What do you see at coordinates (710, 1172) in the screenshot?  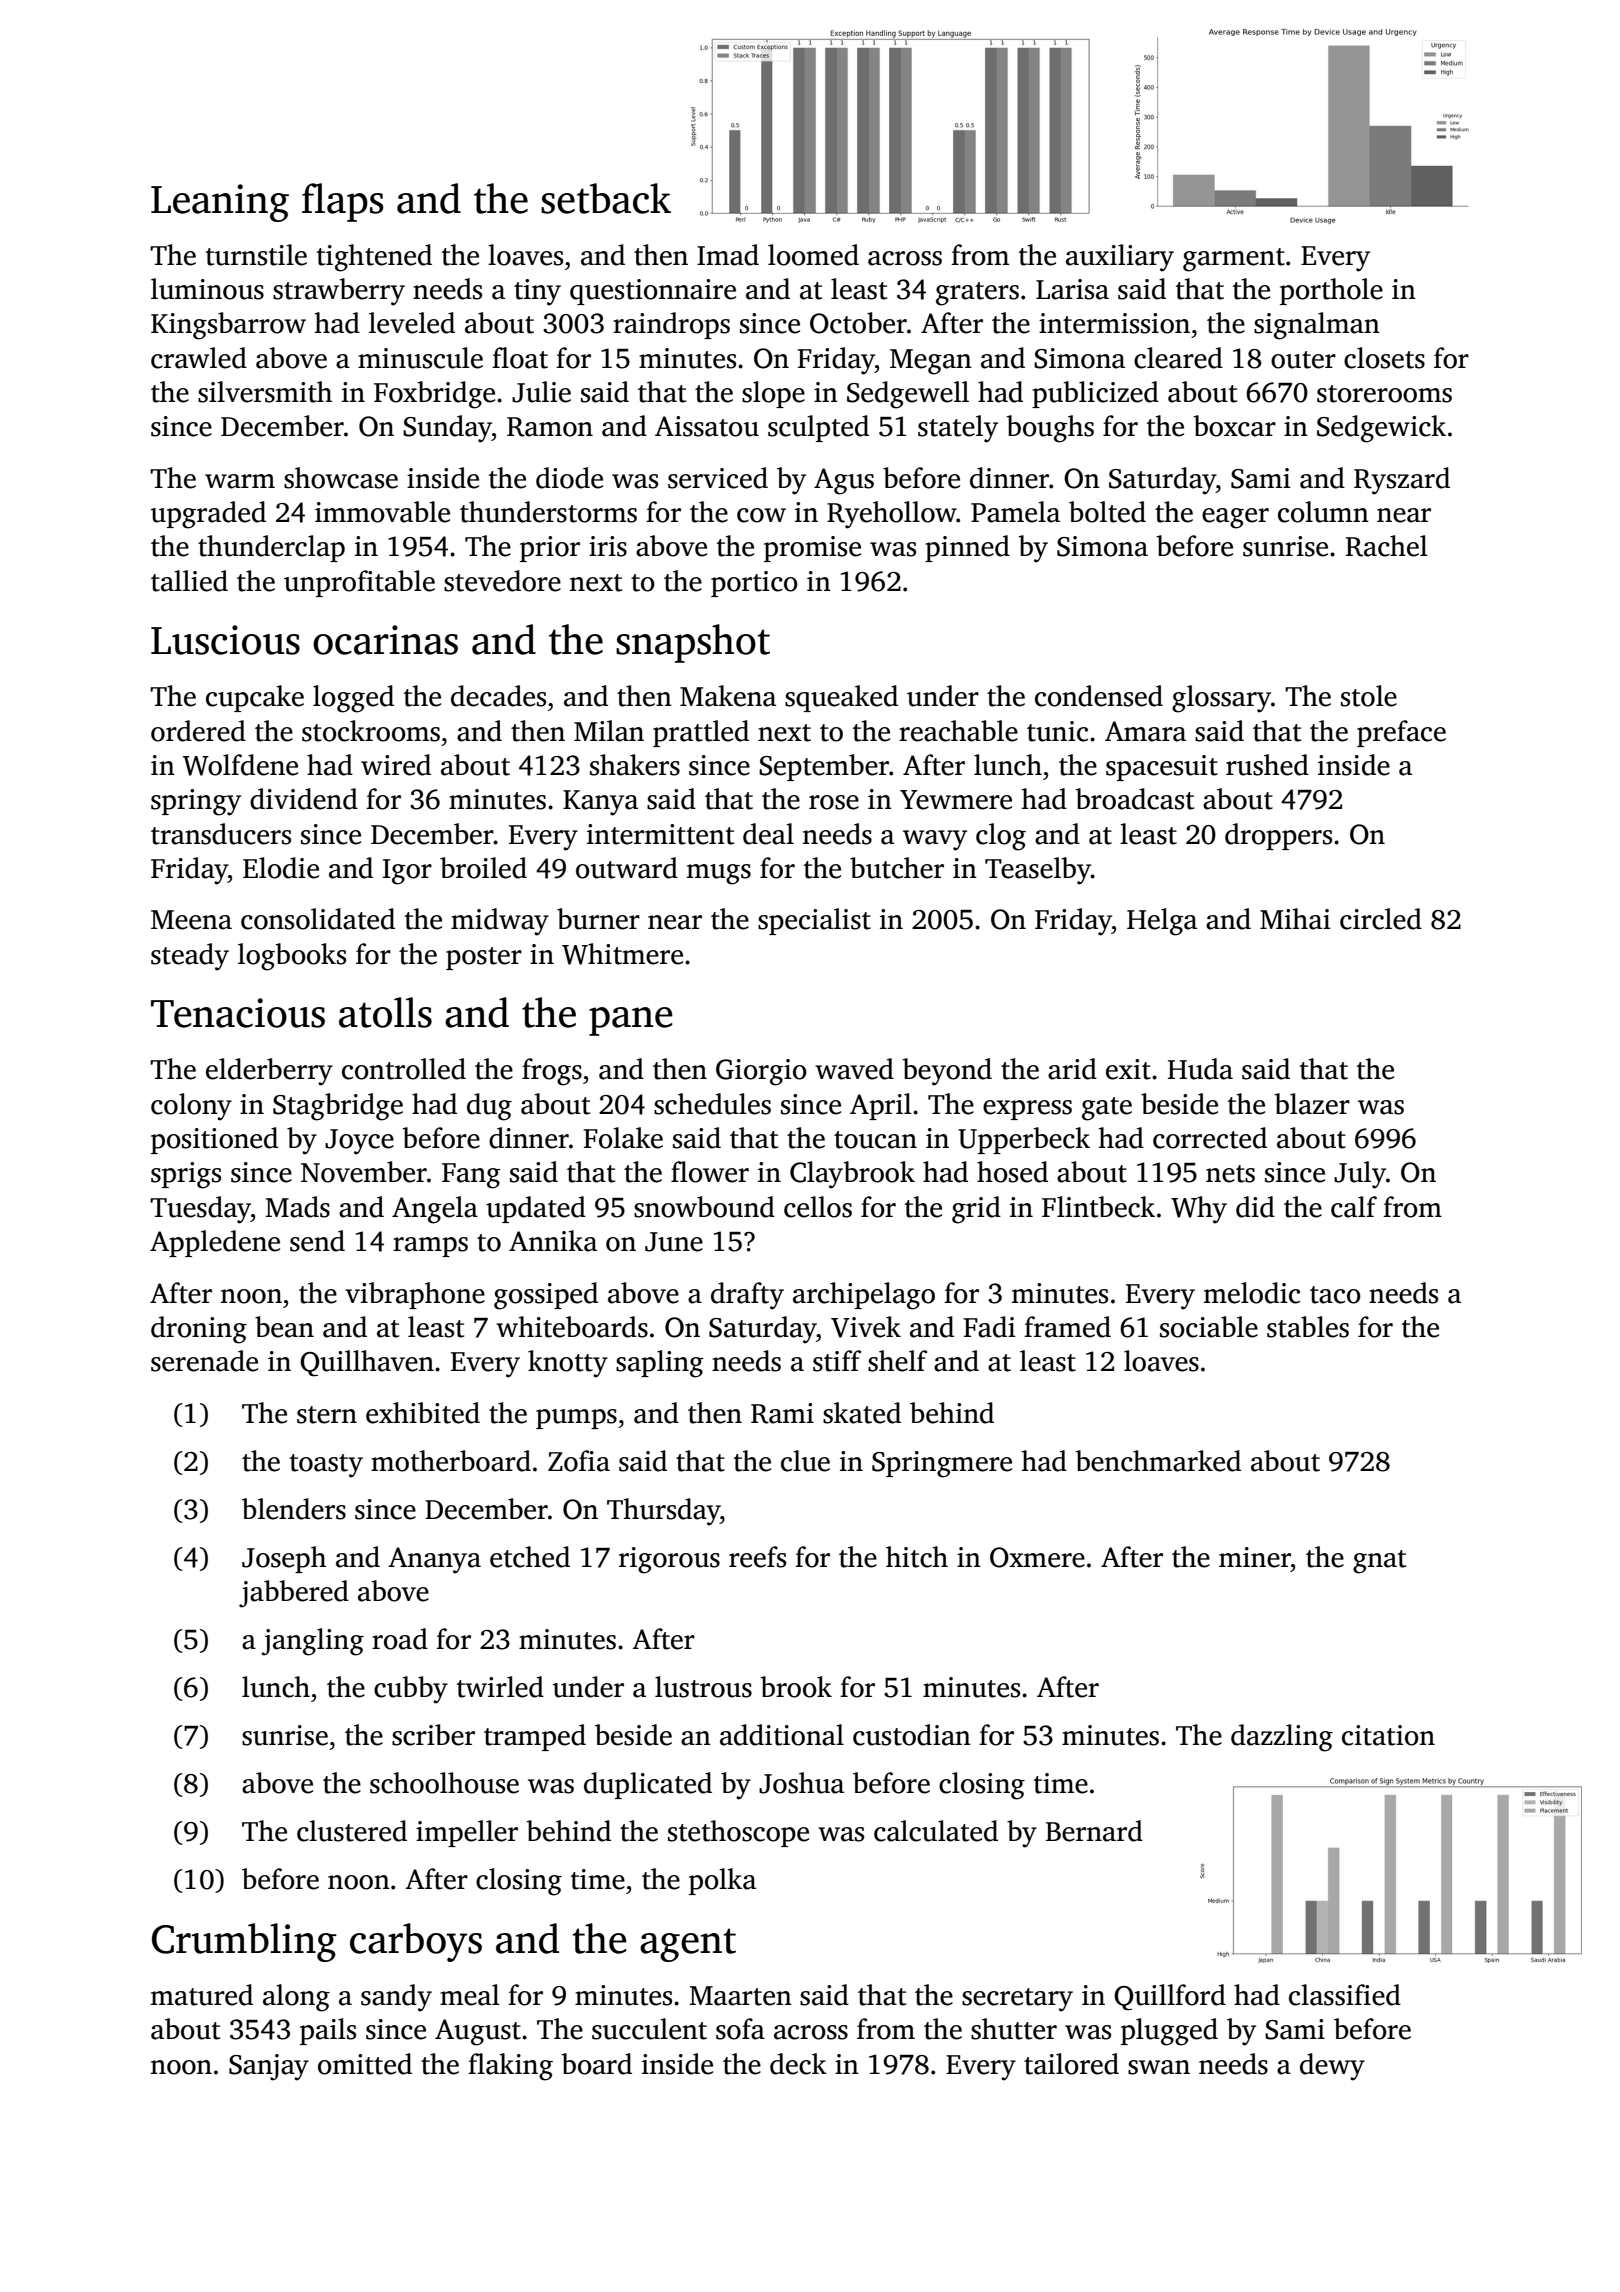 I see `flower` at bounding box center [710, 1172].
